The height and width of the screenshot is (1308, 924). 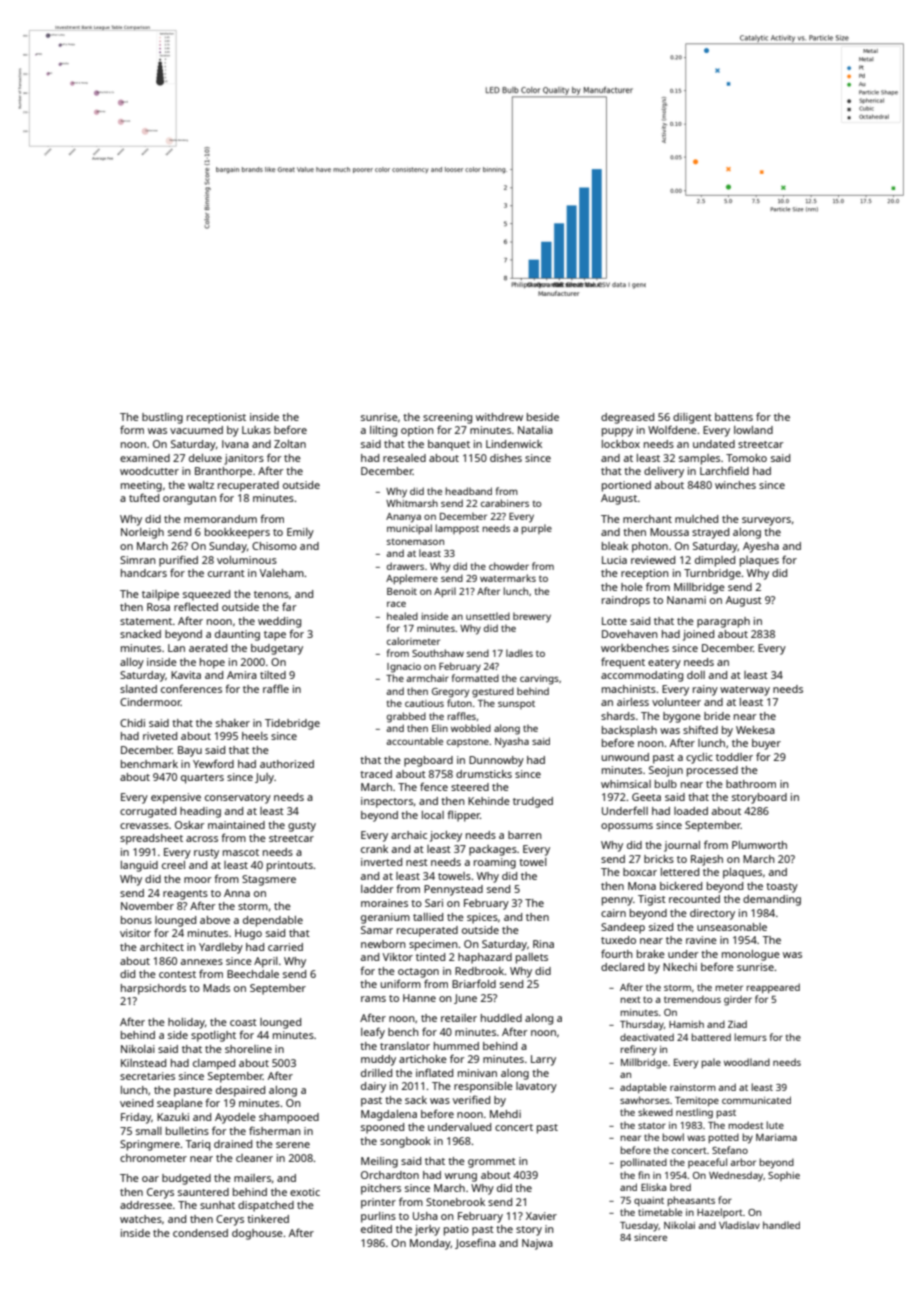 I want to click on waterway, so click(x=745, y=691).
